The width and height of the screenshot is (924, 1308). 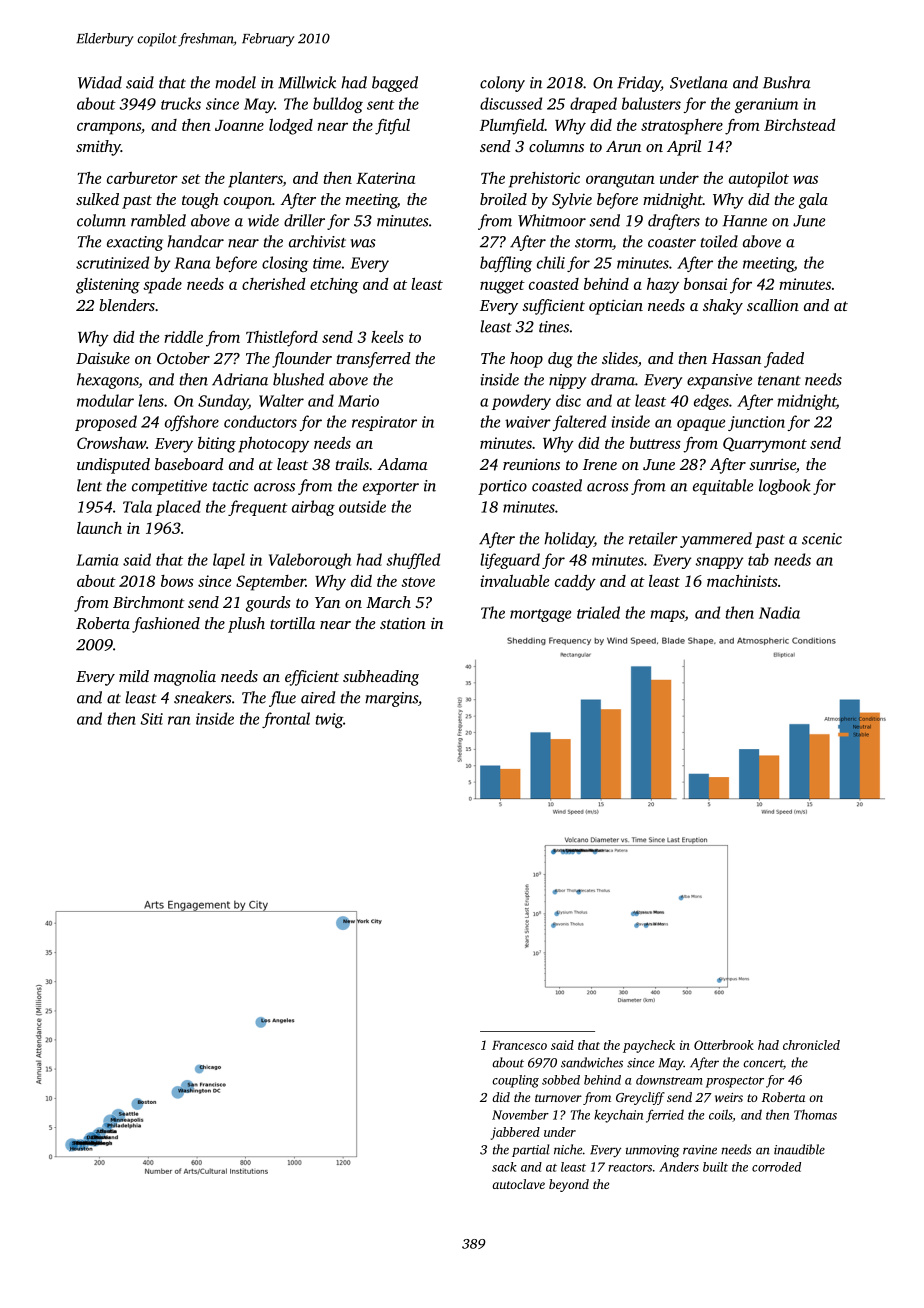 I want to click on Katerina, so click(x=385, y=178).
